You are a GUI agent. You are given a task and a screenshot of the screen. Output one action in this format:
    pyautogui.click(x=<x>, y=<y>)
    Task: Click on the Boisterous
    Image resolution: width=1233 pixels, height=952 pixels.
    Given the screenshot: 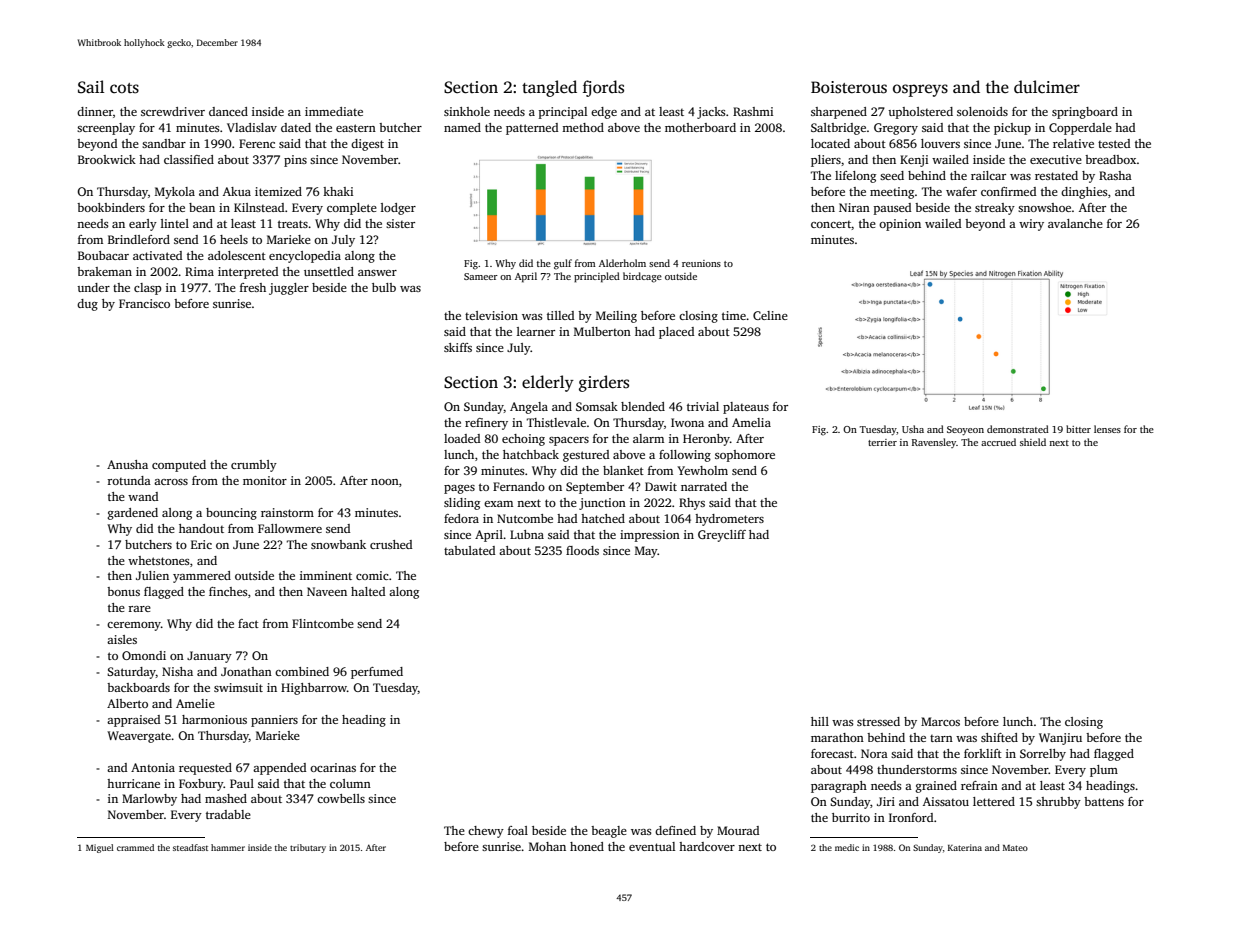 What is the action you would take?
    pyautogui.click(x=849, y=87)
